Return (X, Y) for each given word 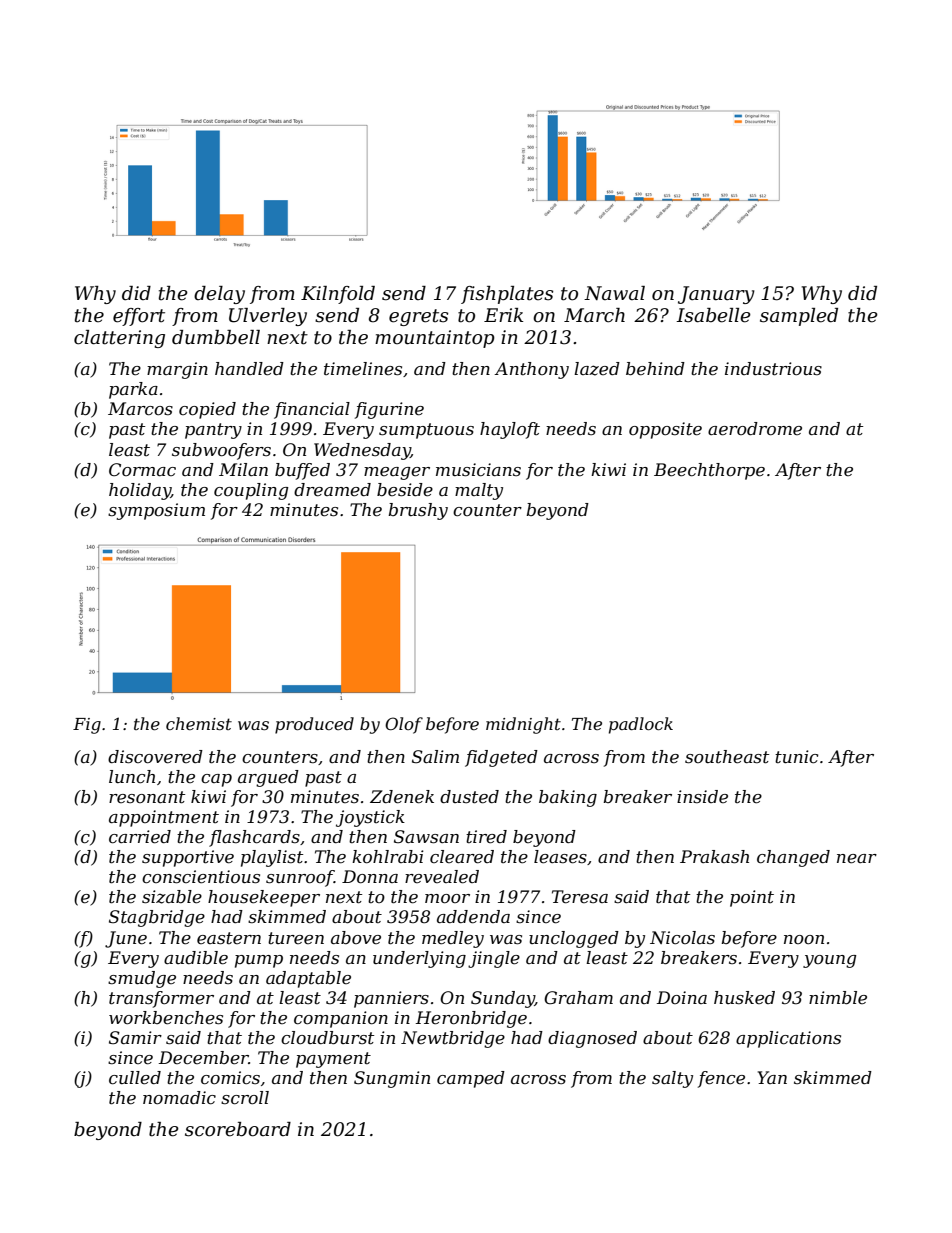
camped (471, 1079)
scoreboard (238, 1129)
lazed (597, 369)
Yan (772, 1077)
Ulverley (268, 317)
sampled (799, 317)
